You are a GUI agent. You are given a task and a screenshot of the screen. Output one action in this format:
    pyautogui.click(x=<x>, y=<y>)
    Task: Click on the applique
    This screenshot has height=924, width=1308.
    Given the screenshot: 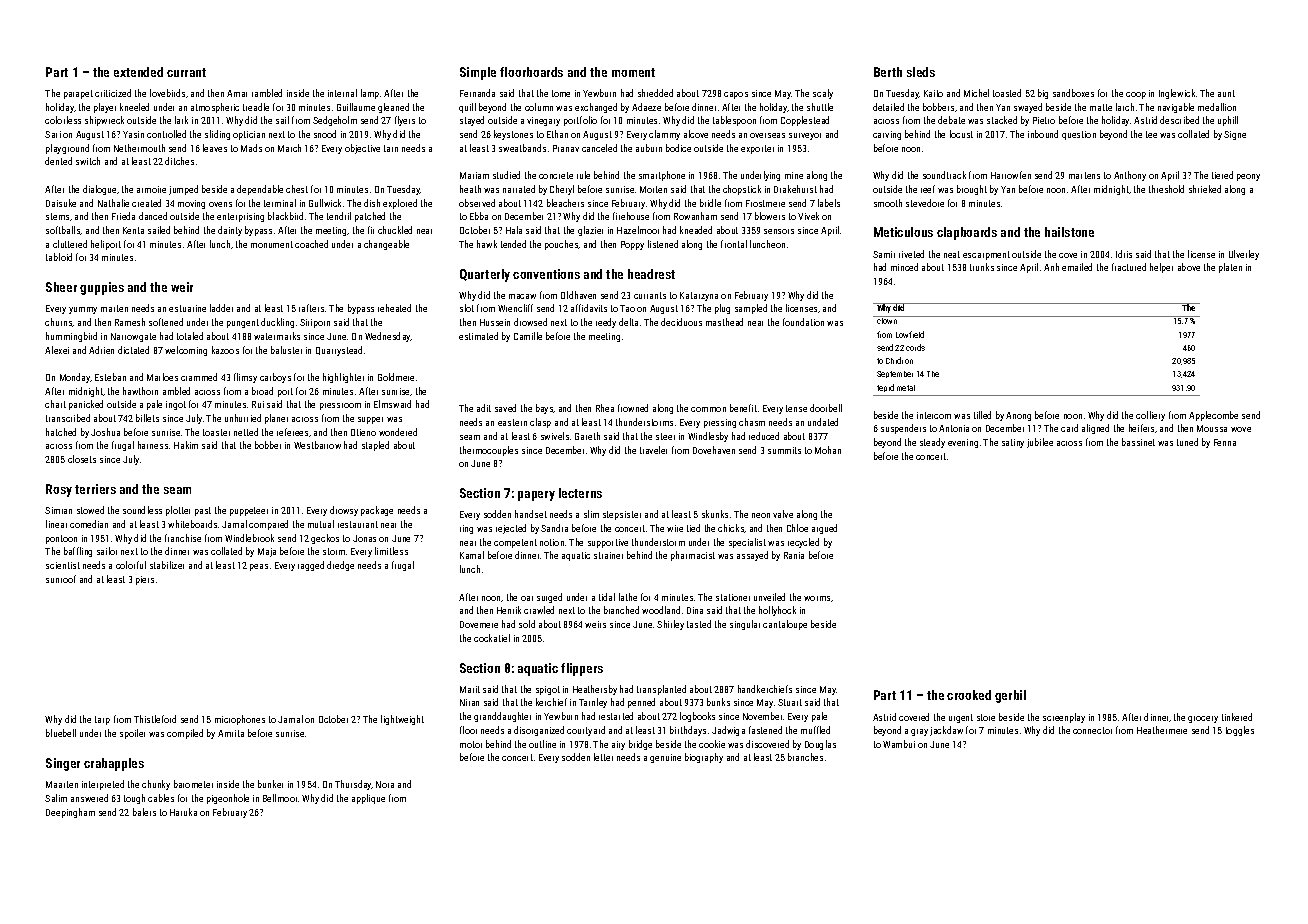 What is the action you would take?
    pyautogui.click(x=368, y=799)
